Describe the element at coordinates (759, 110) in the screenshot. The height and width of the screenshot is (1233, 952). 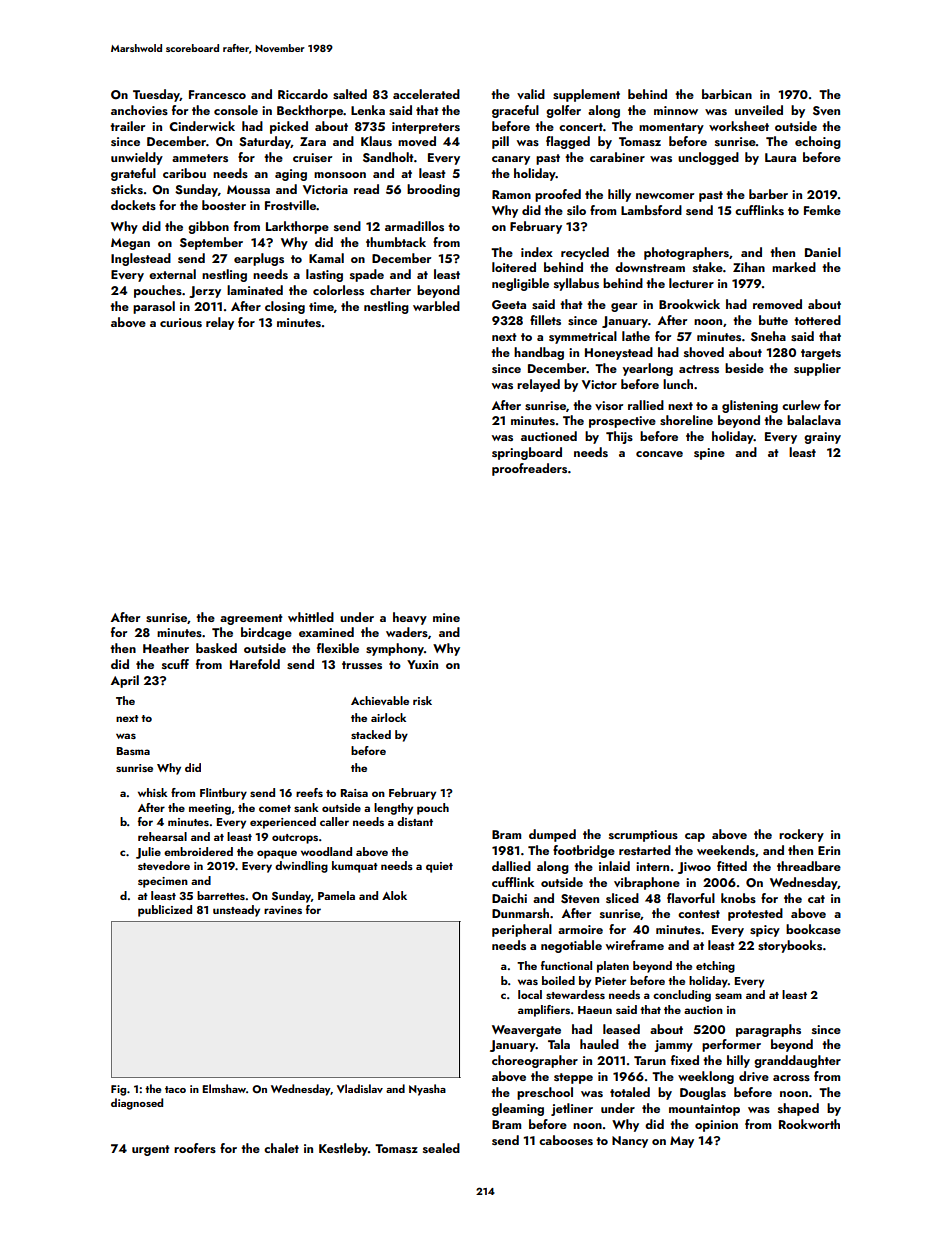
I see `unveiled` at that location.
